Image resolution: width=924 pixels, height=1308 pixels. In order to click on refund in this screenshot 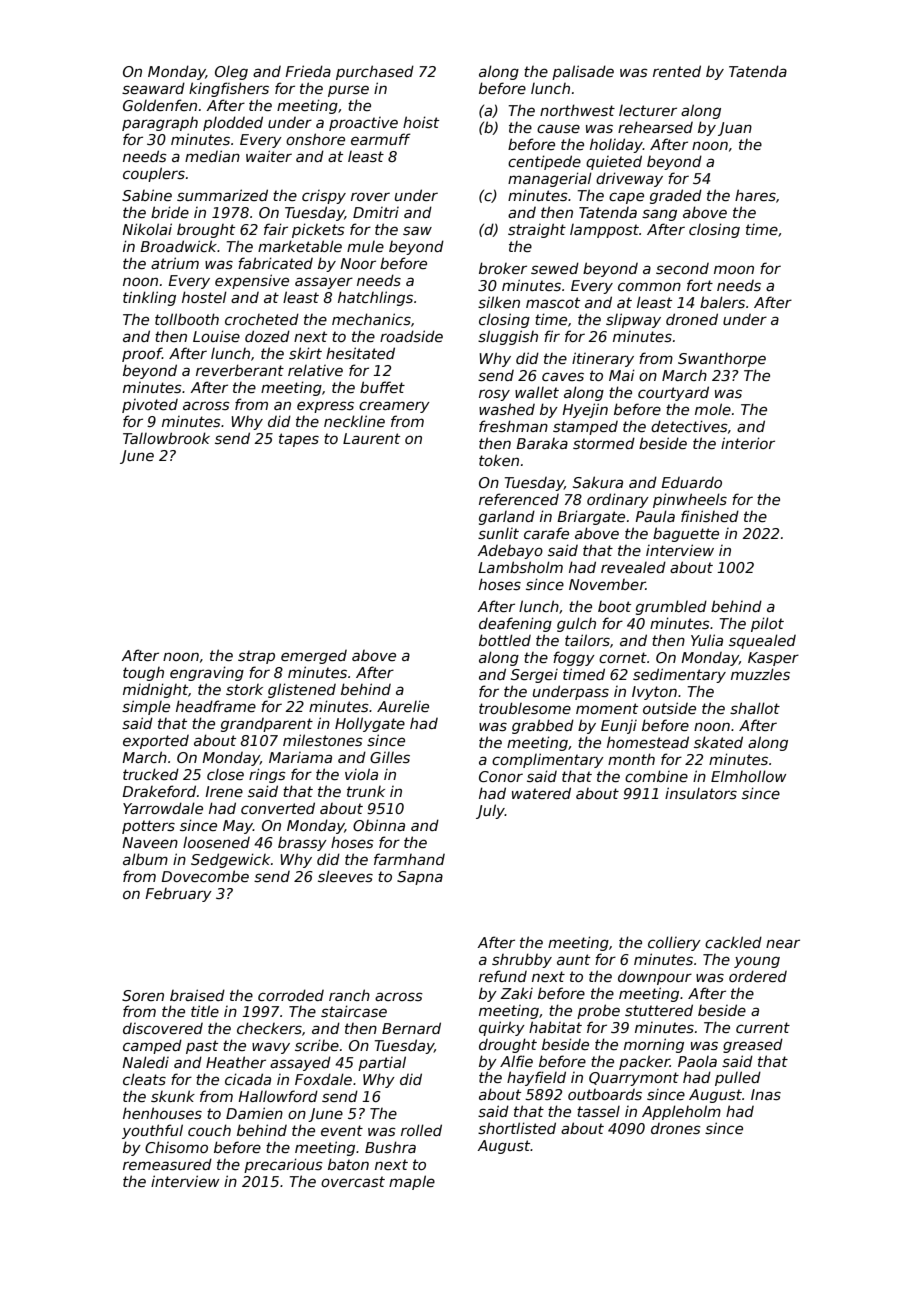, I will do `click(503, 976)`.
